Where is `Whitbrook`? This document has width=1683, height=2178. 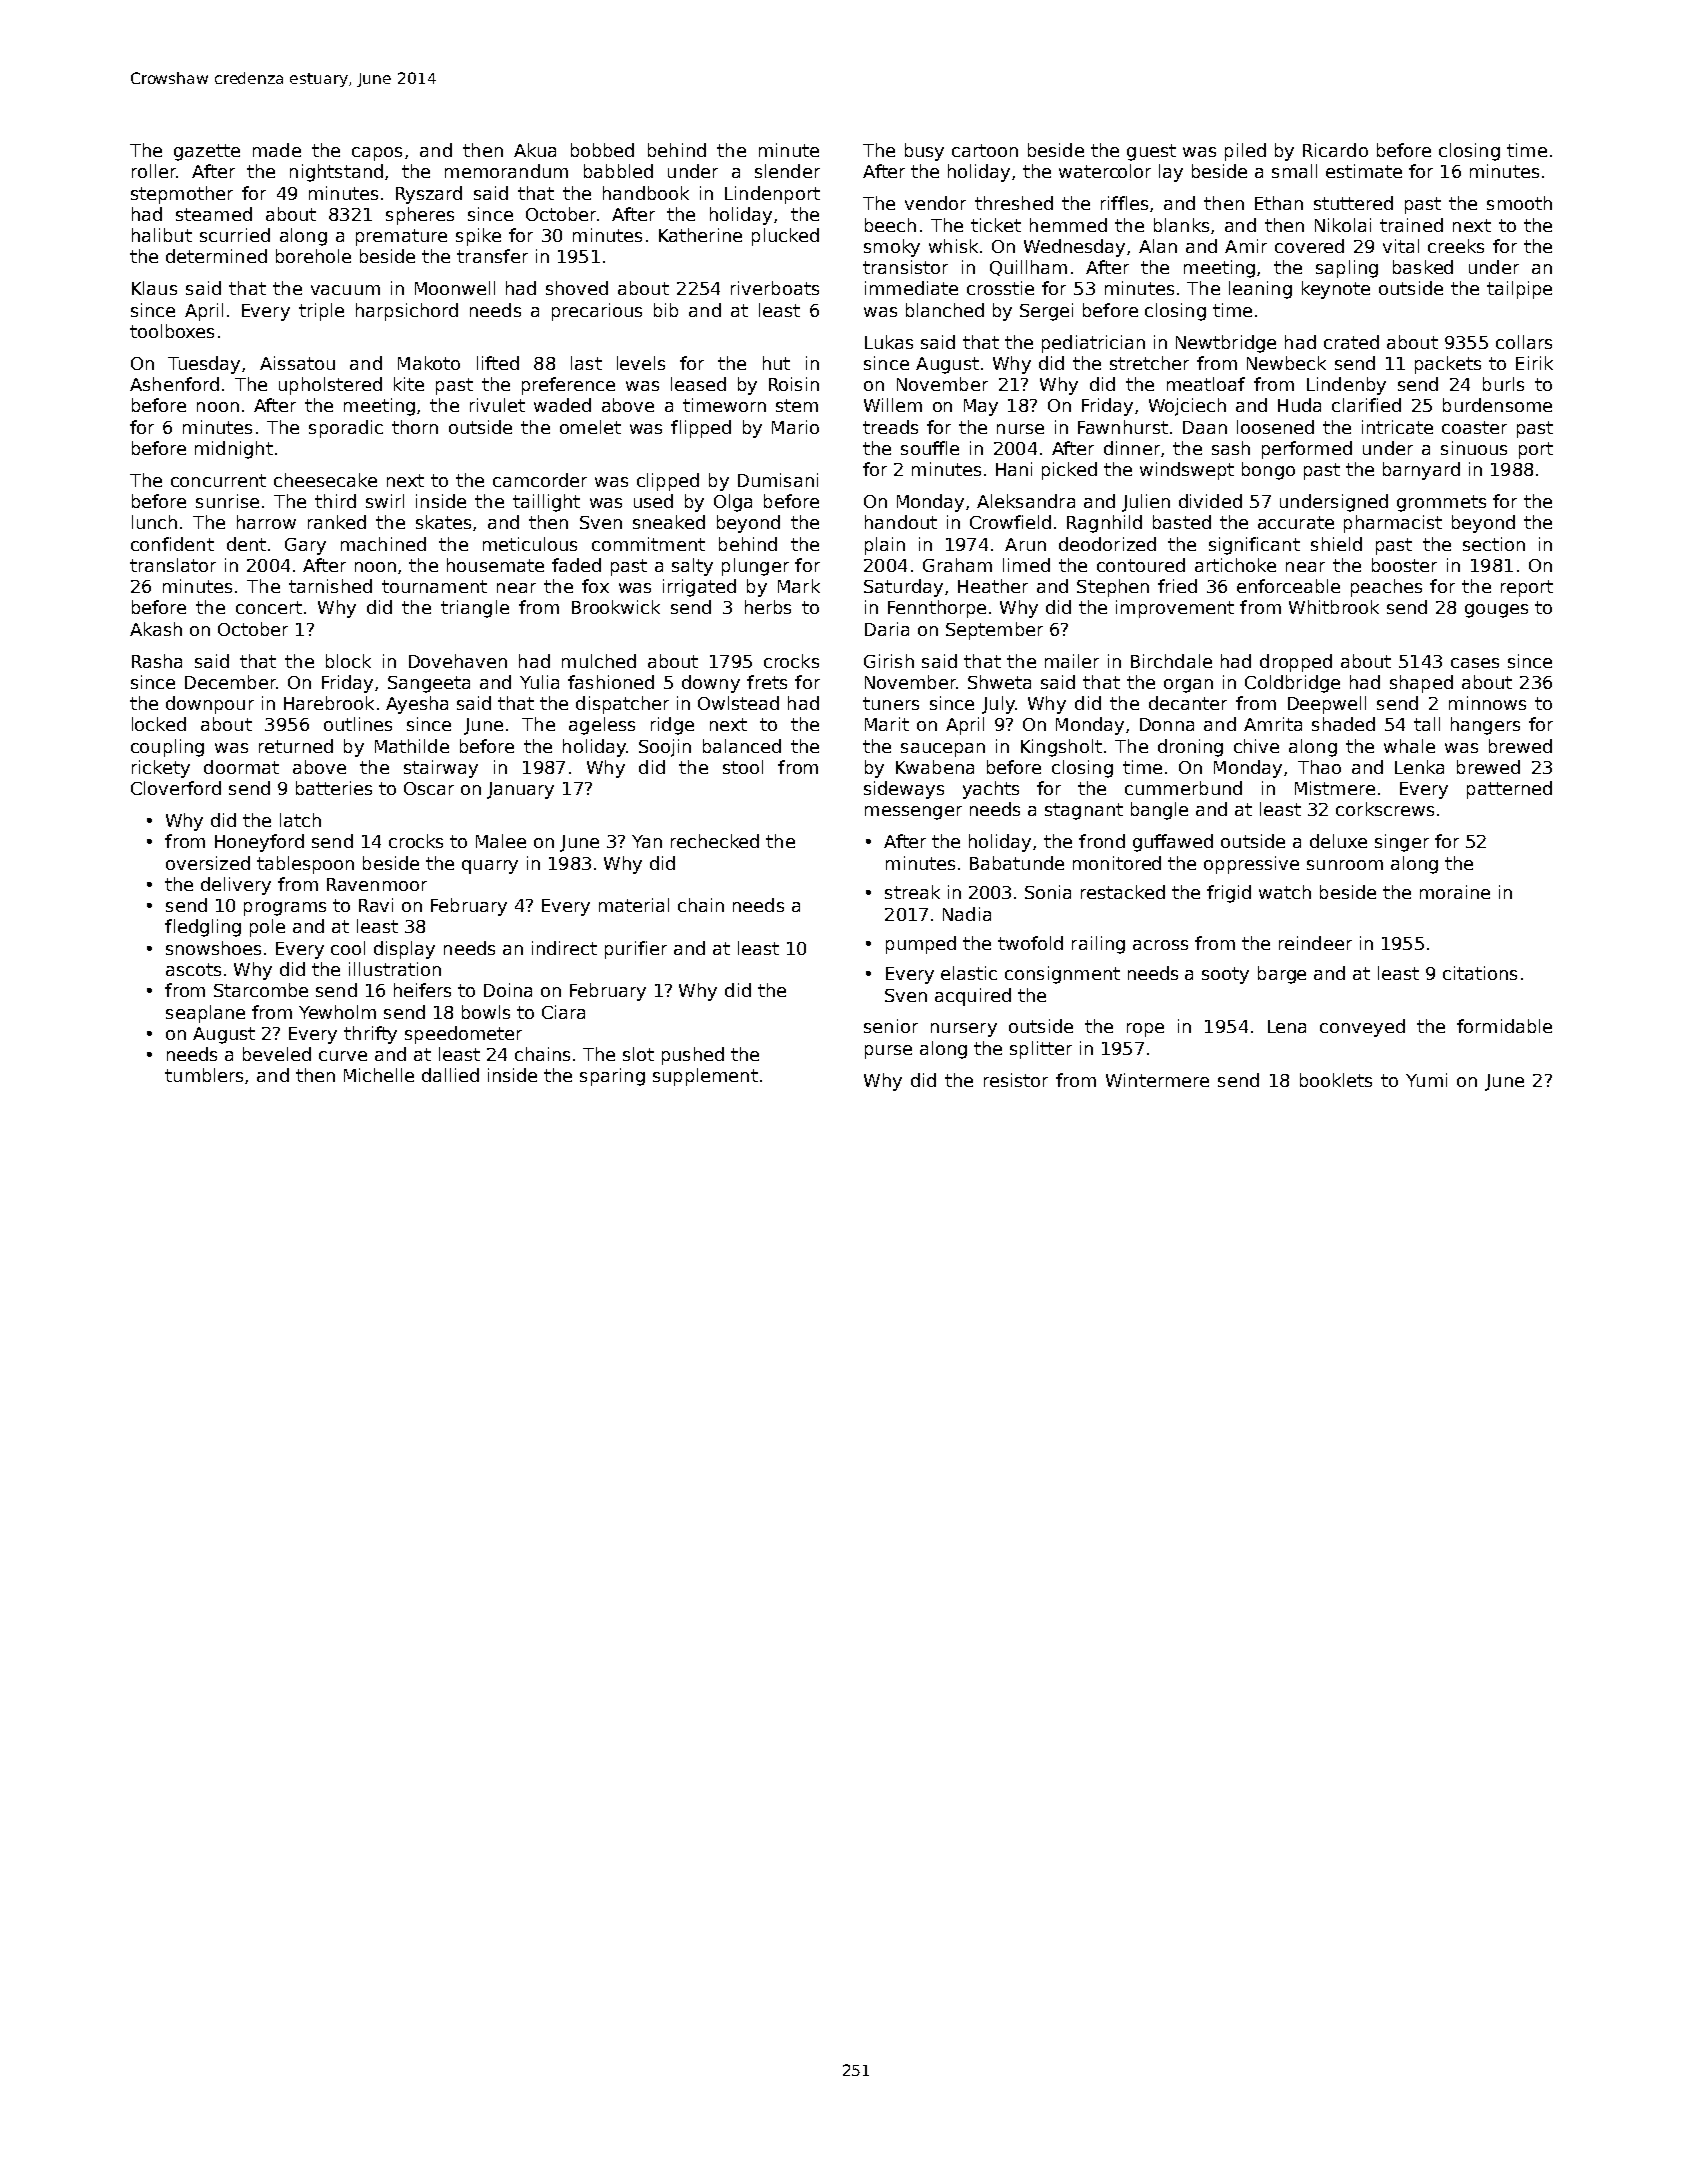
Whitbrook is located at coordinates (1334, 607).
